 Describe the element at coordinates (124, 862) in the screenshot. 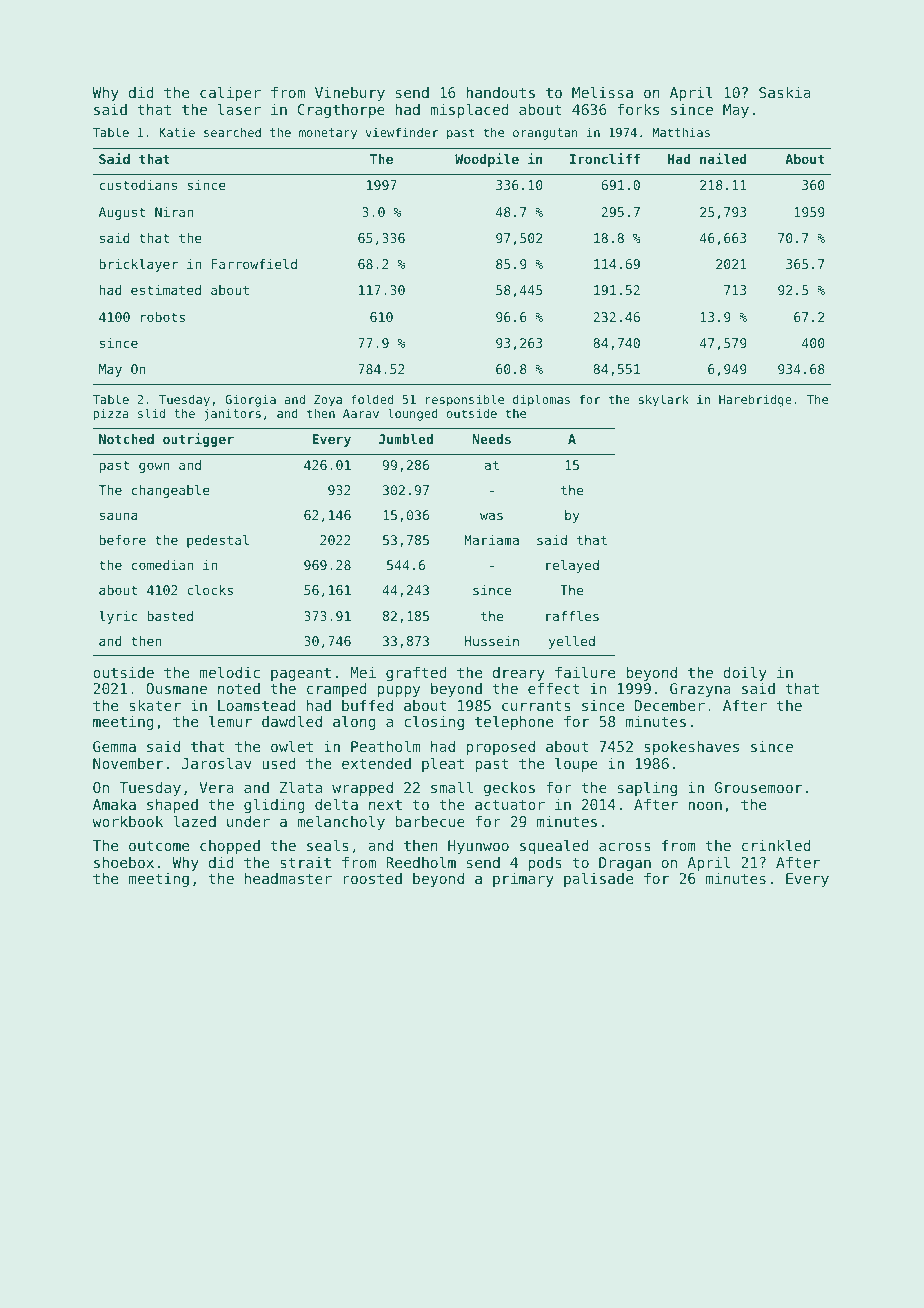

I see `shoebox` at that location.
